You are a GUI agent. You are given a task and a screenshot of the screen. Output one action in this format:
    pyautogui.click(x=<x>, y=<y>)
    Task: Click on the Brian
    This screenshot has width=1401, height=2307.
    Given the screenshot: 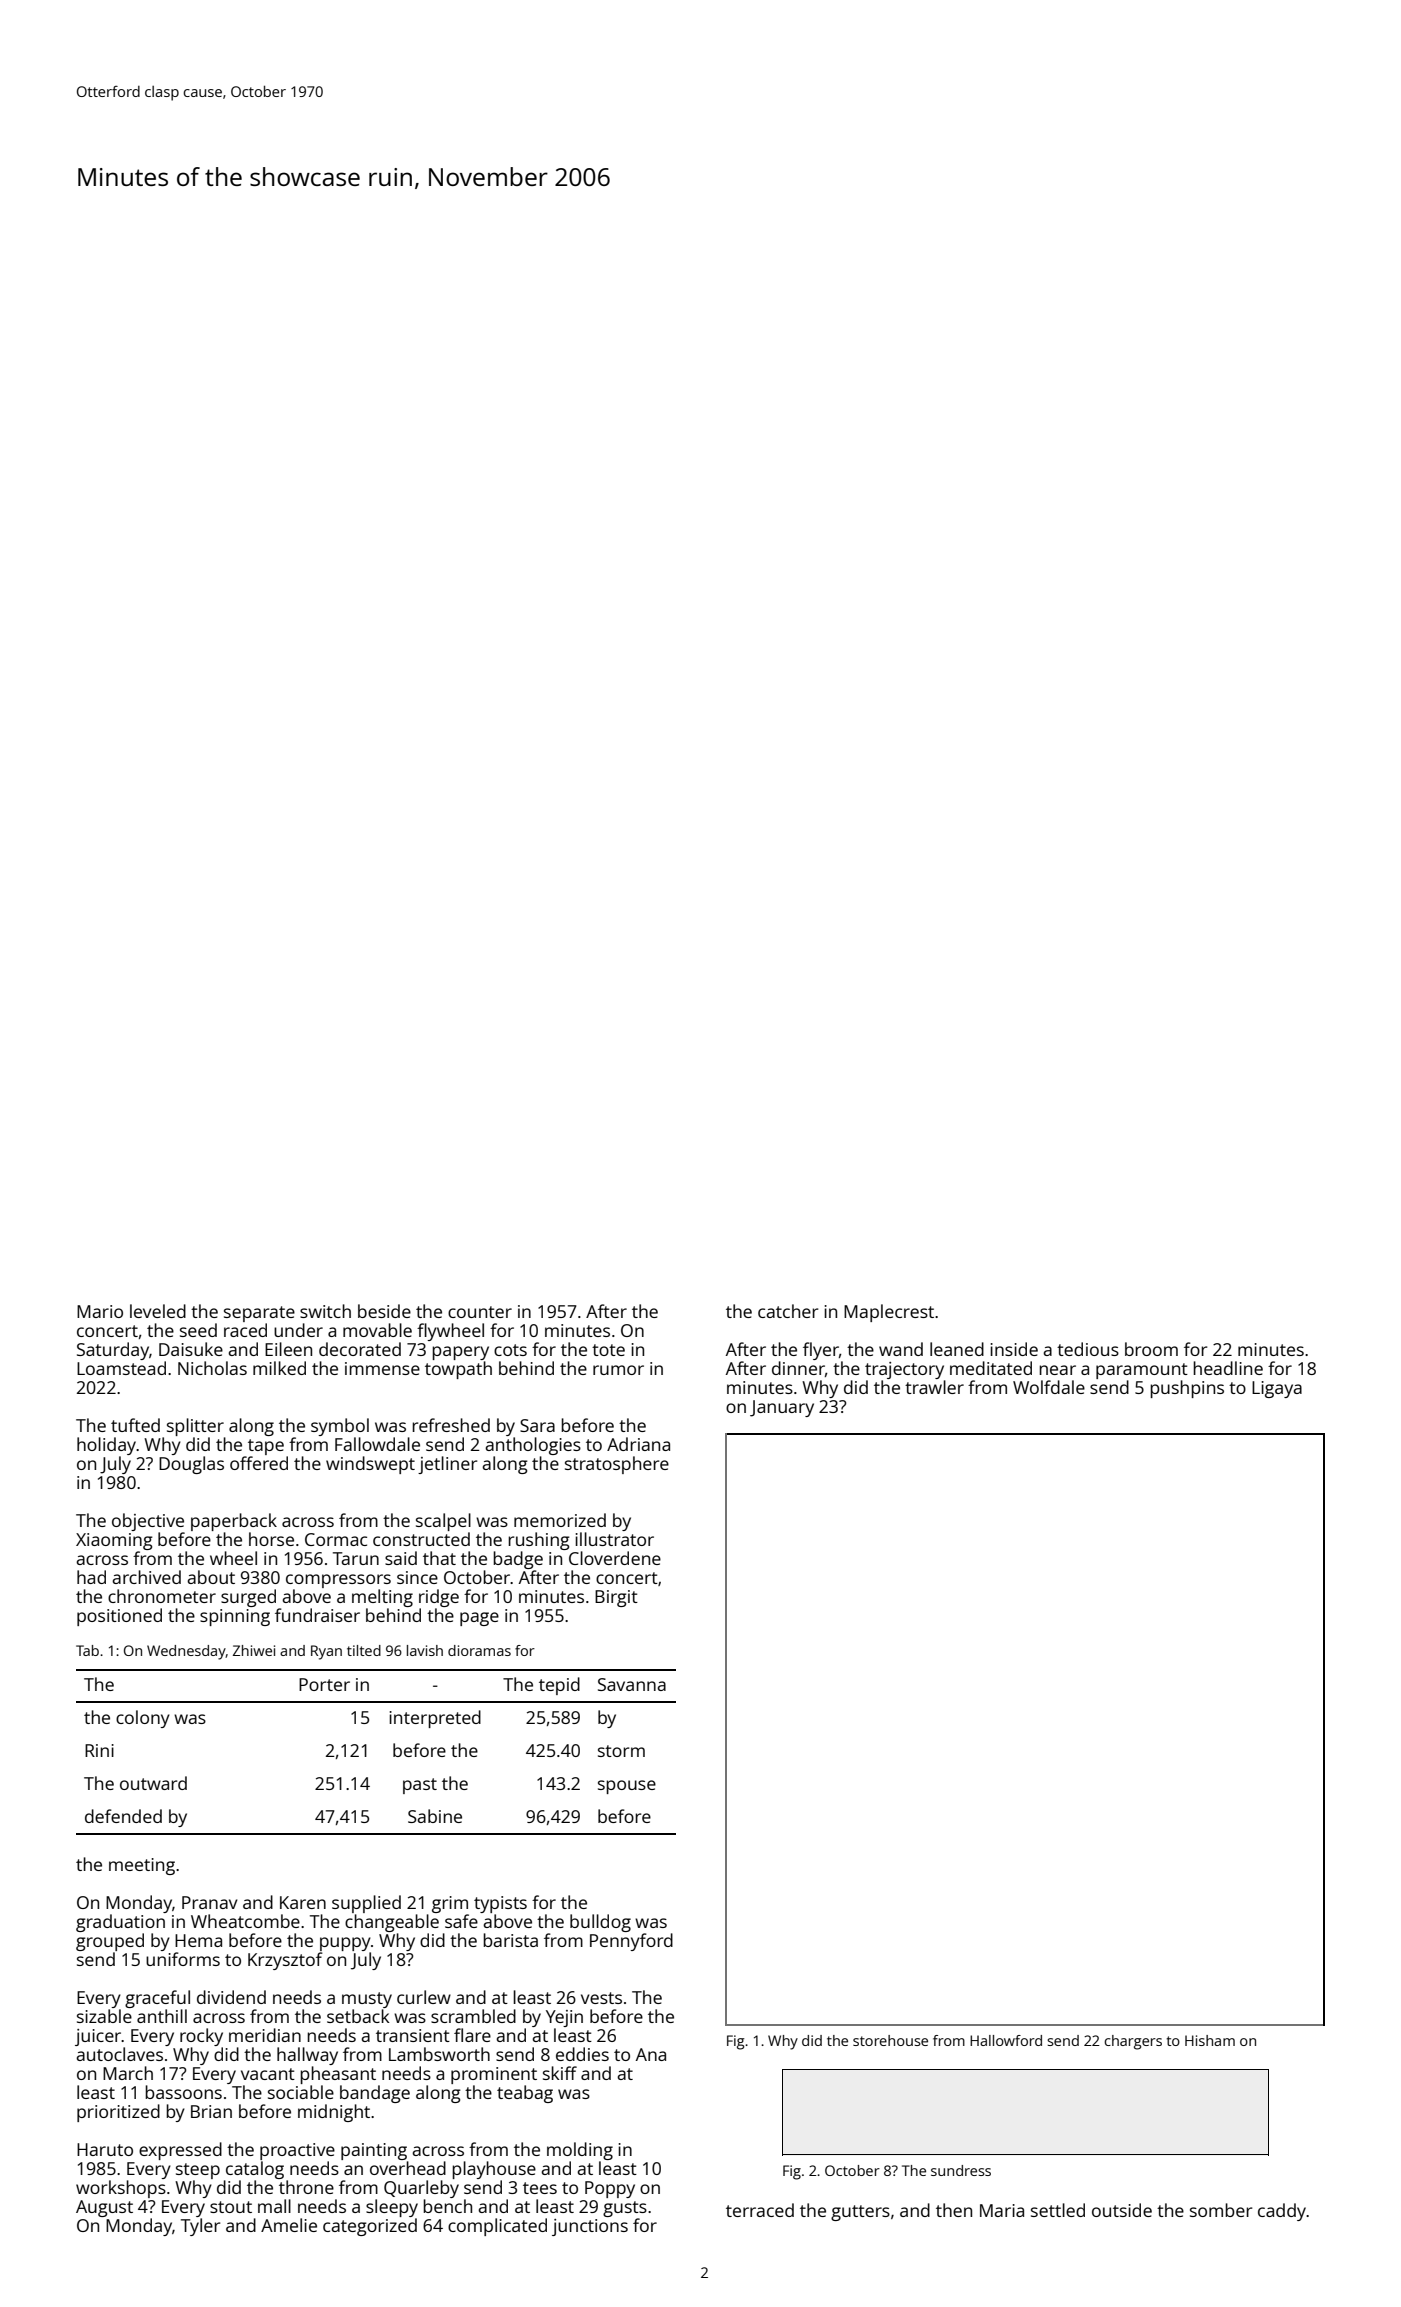 What is the action you would take?
    pyautogui.click(x=211, y=2111)
